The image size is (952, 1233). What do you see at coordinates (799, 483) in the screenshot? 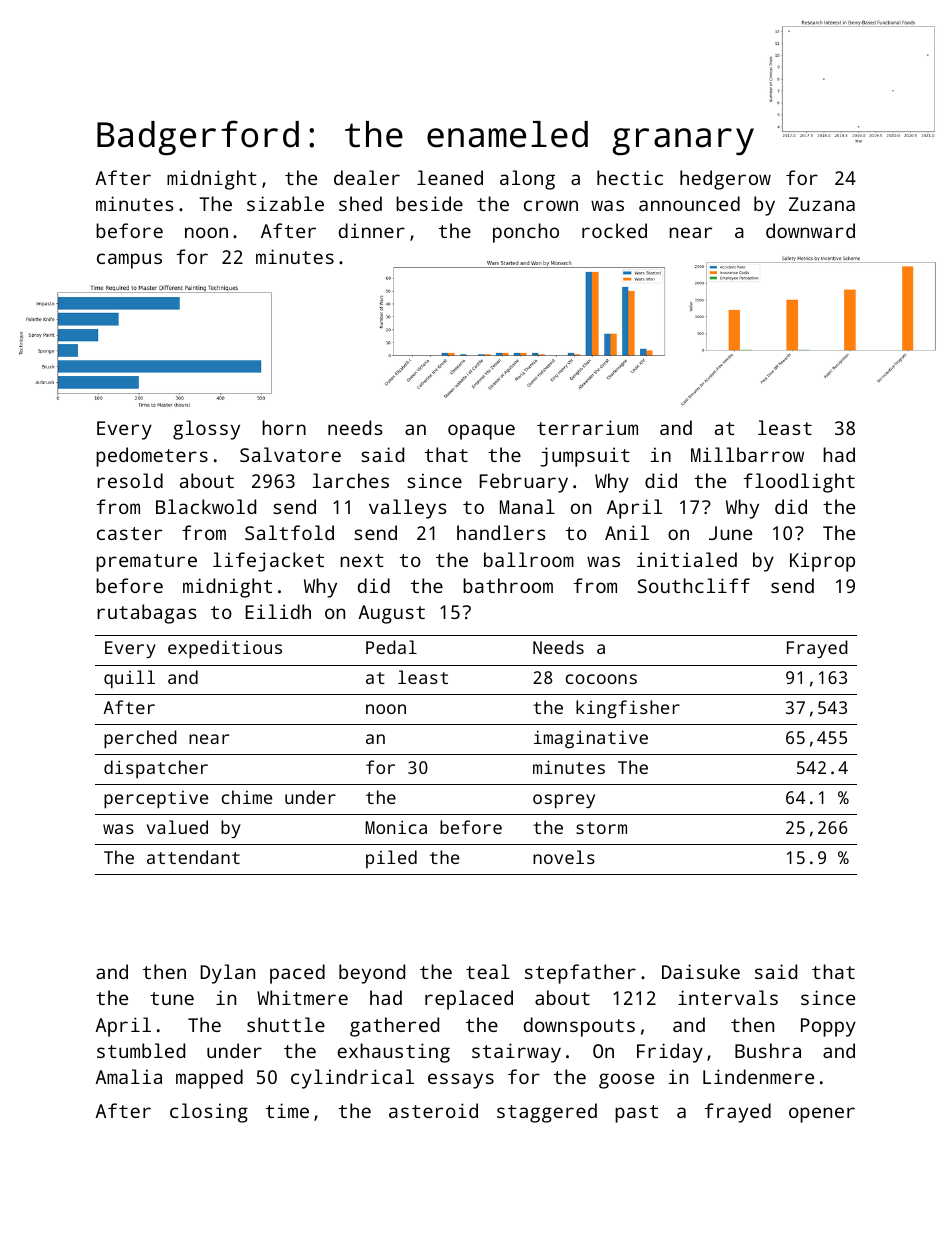
I see `floodlight` at bounding box center [799, 483].
